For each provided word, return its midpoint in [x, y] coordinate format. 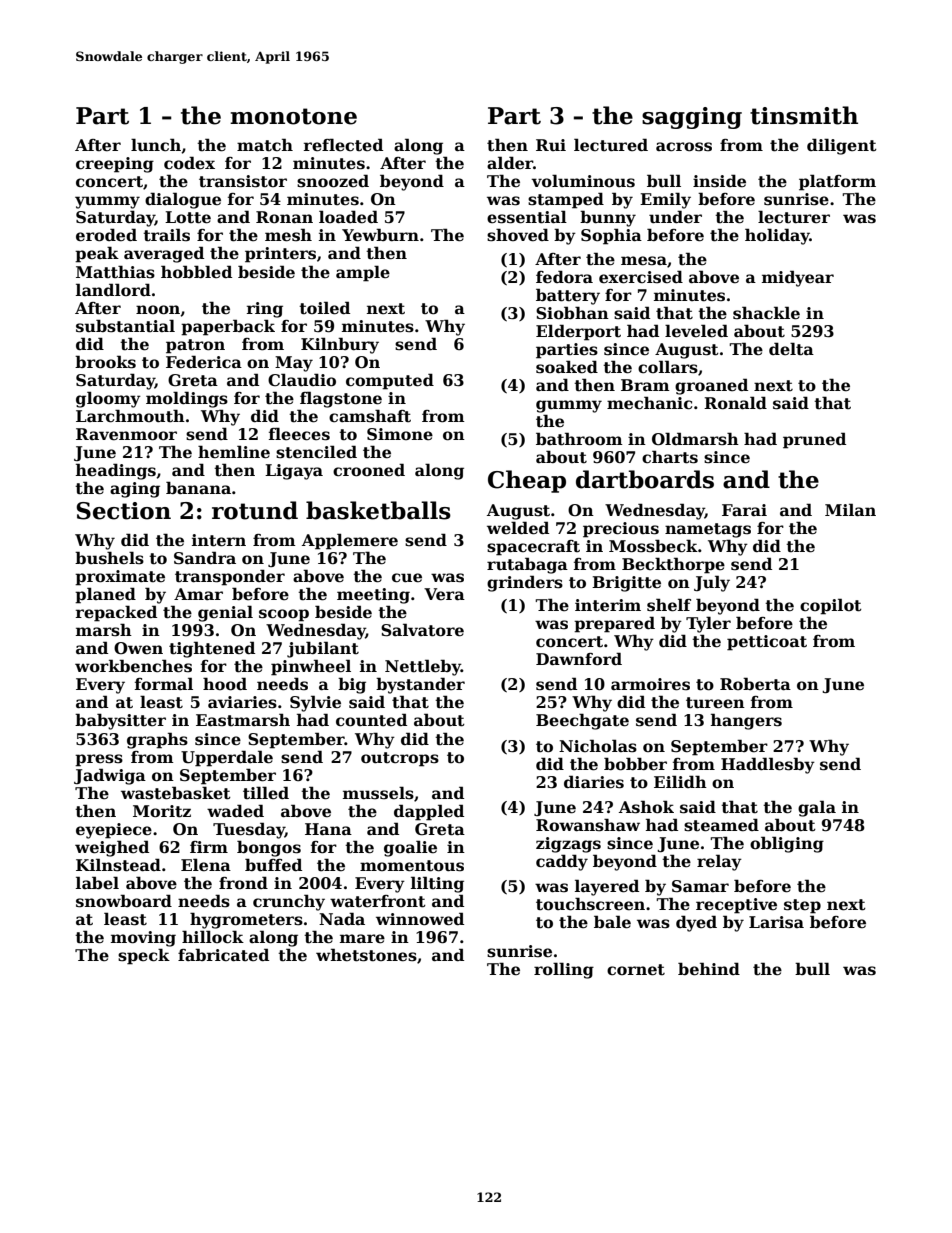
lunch [156, 145]
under [675, 217]
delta [791, 349]
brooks [105, 362]
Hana [328, 829]
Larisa [776, 922]
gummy [569, 406]
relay [719, 862]
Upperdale [227, 758]
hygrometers [246, 920]
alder [510, 163]
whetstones [366, 955]
